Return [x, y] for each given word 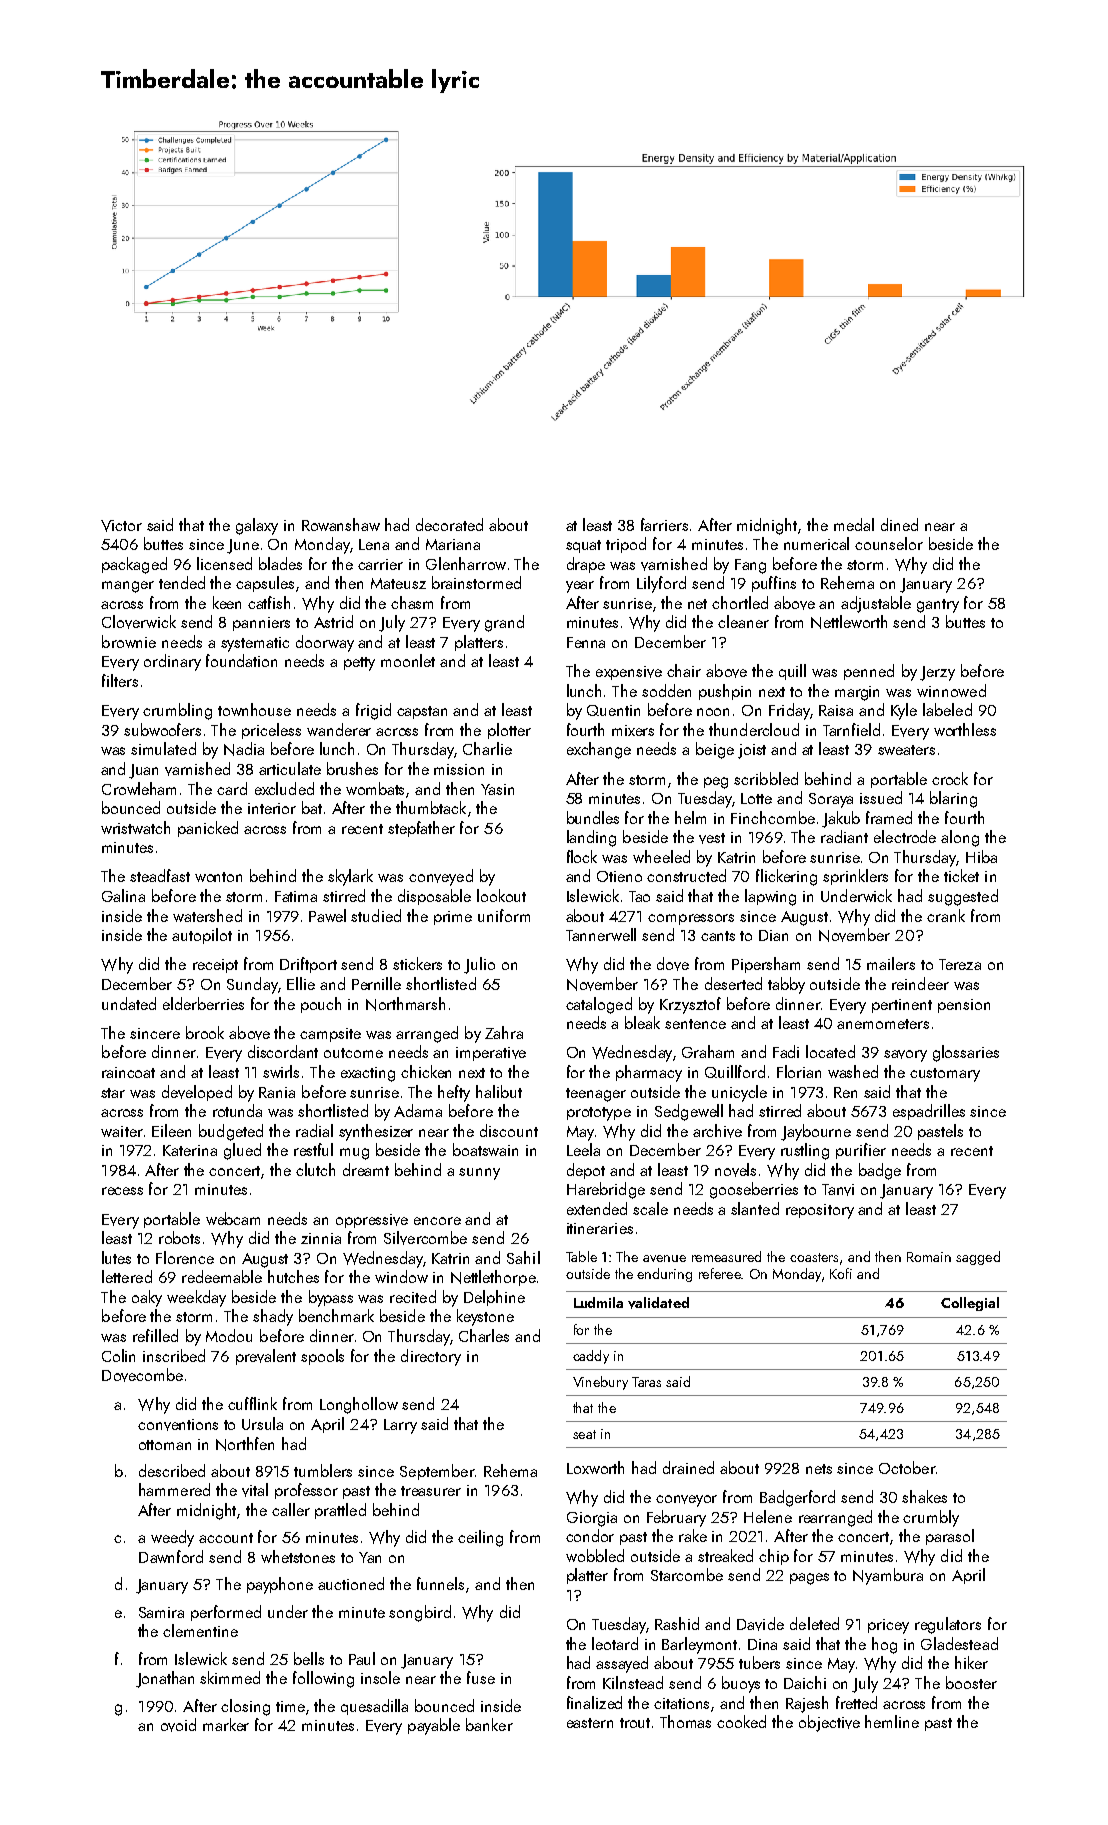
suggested [963, 897]
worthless [965, 729]
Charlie [487, 748]
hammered [174, 1489]
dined [899, 524]
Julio [479, 965]
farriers [664, 524]
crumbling [177, 711]
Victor [121, 526]
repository [820, 1211]
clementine [200, 1630]
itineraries [600, 1228]
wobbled [595, 1555]
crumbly [931, 1518]
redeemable [222, 1276]
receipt [215, 966]
